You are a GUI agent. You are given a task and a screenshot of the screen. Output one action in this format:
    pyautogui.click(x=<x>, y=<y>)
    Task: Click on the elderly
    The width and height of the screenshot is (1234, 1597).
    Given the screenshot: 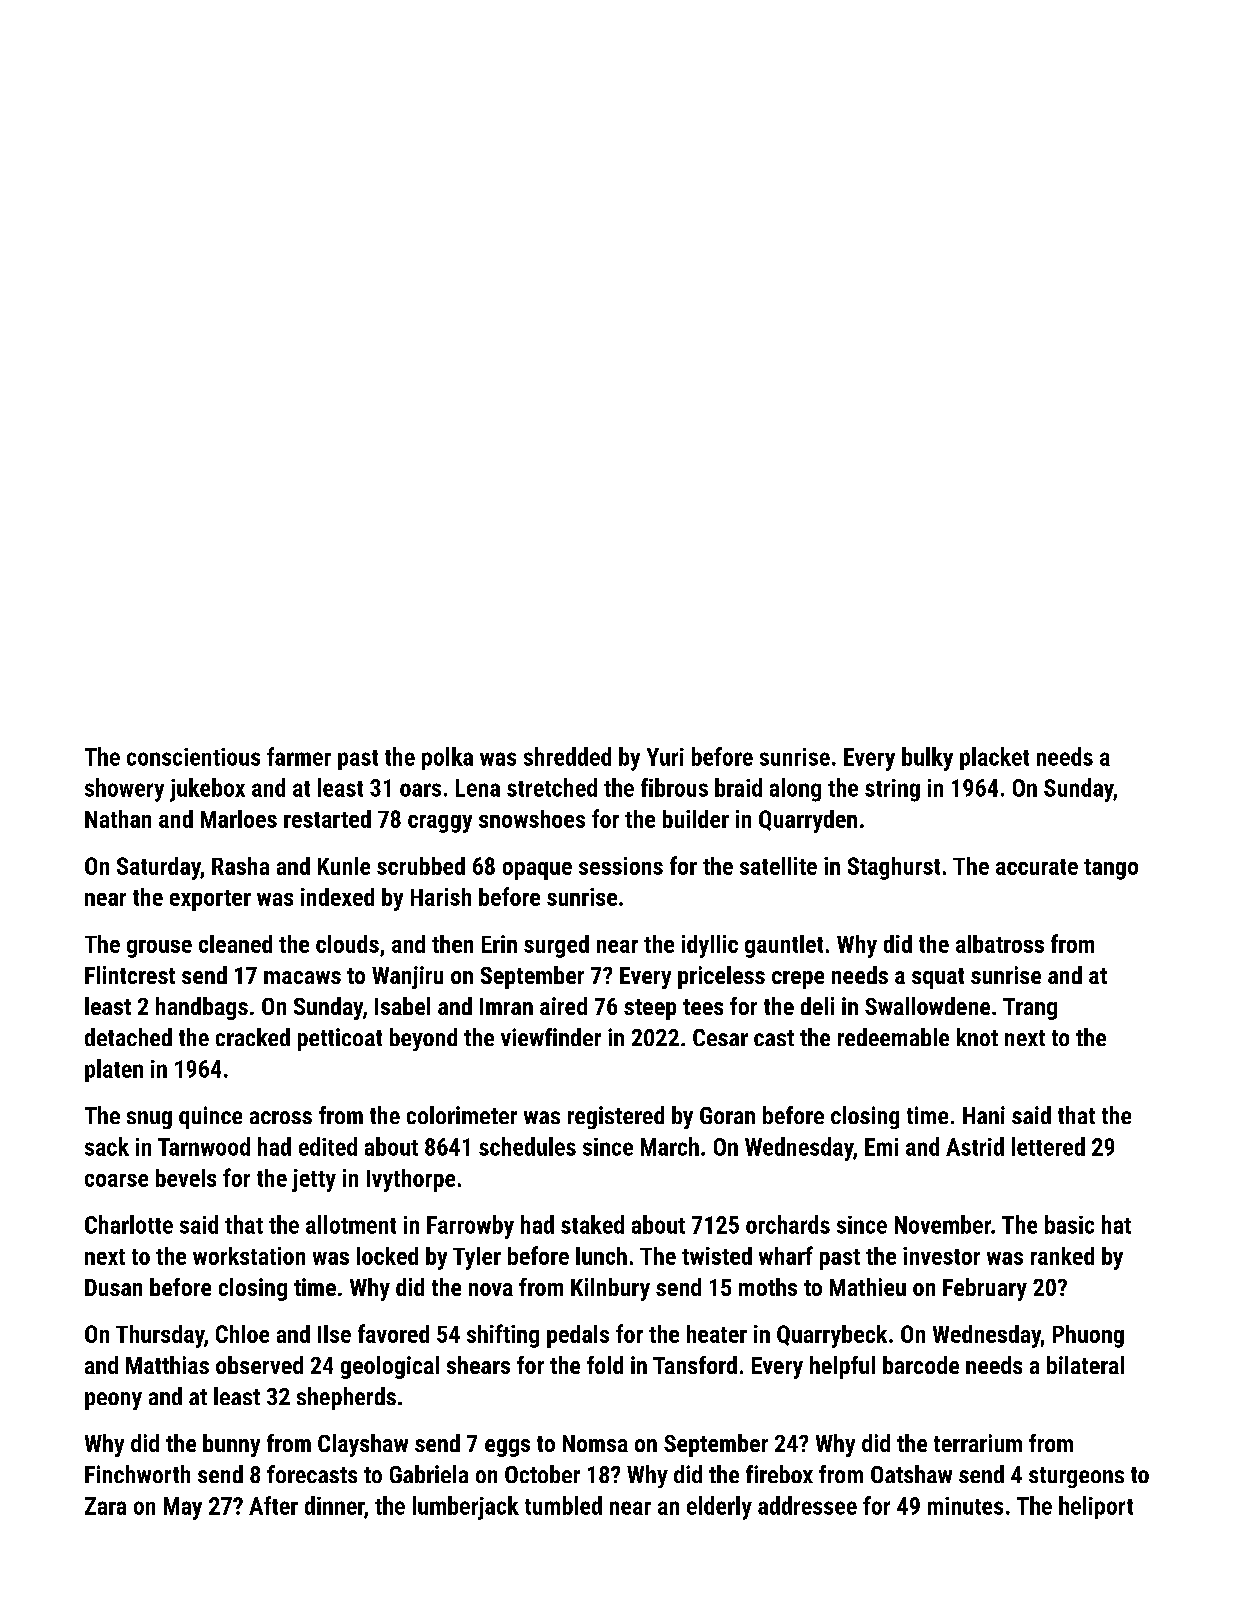 What is the action you would take?
    pyautogui.click(x=719, y=1508)
